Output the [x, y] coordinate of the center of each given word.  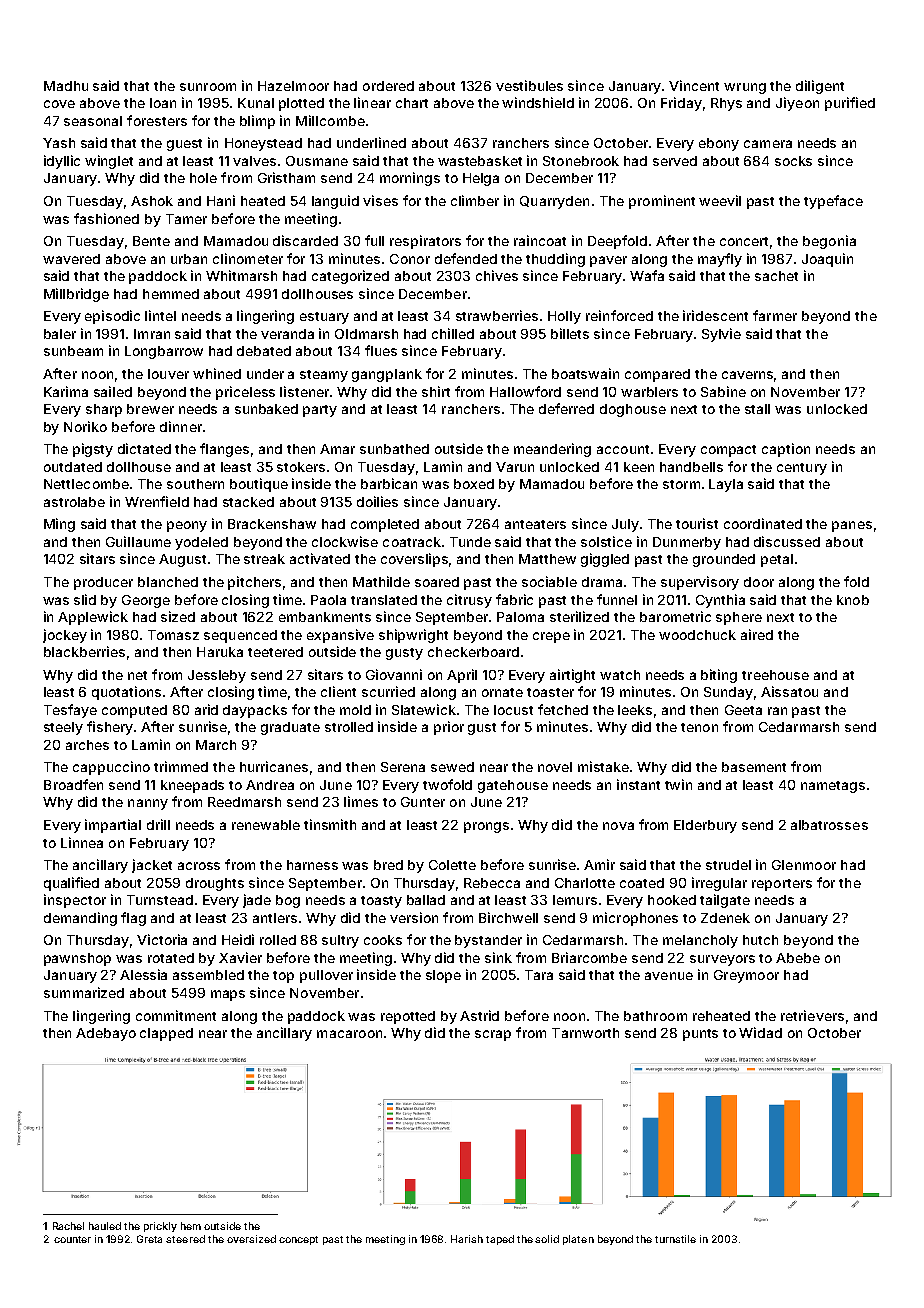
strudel [728, 865]
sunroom [208, 87]
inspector [75, 901]
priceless [245, 393]
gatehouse [513, 786]
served [675, 161]
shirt [436, 391]
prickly [160, 1227]
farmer [775, 315]
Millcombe [330, 120]
